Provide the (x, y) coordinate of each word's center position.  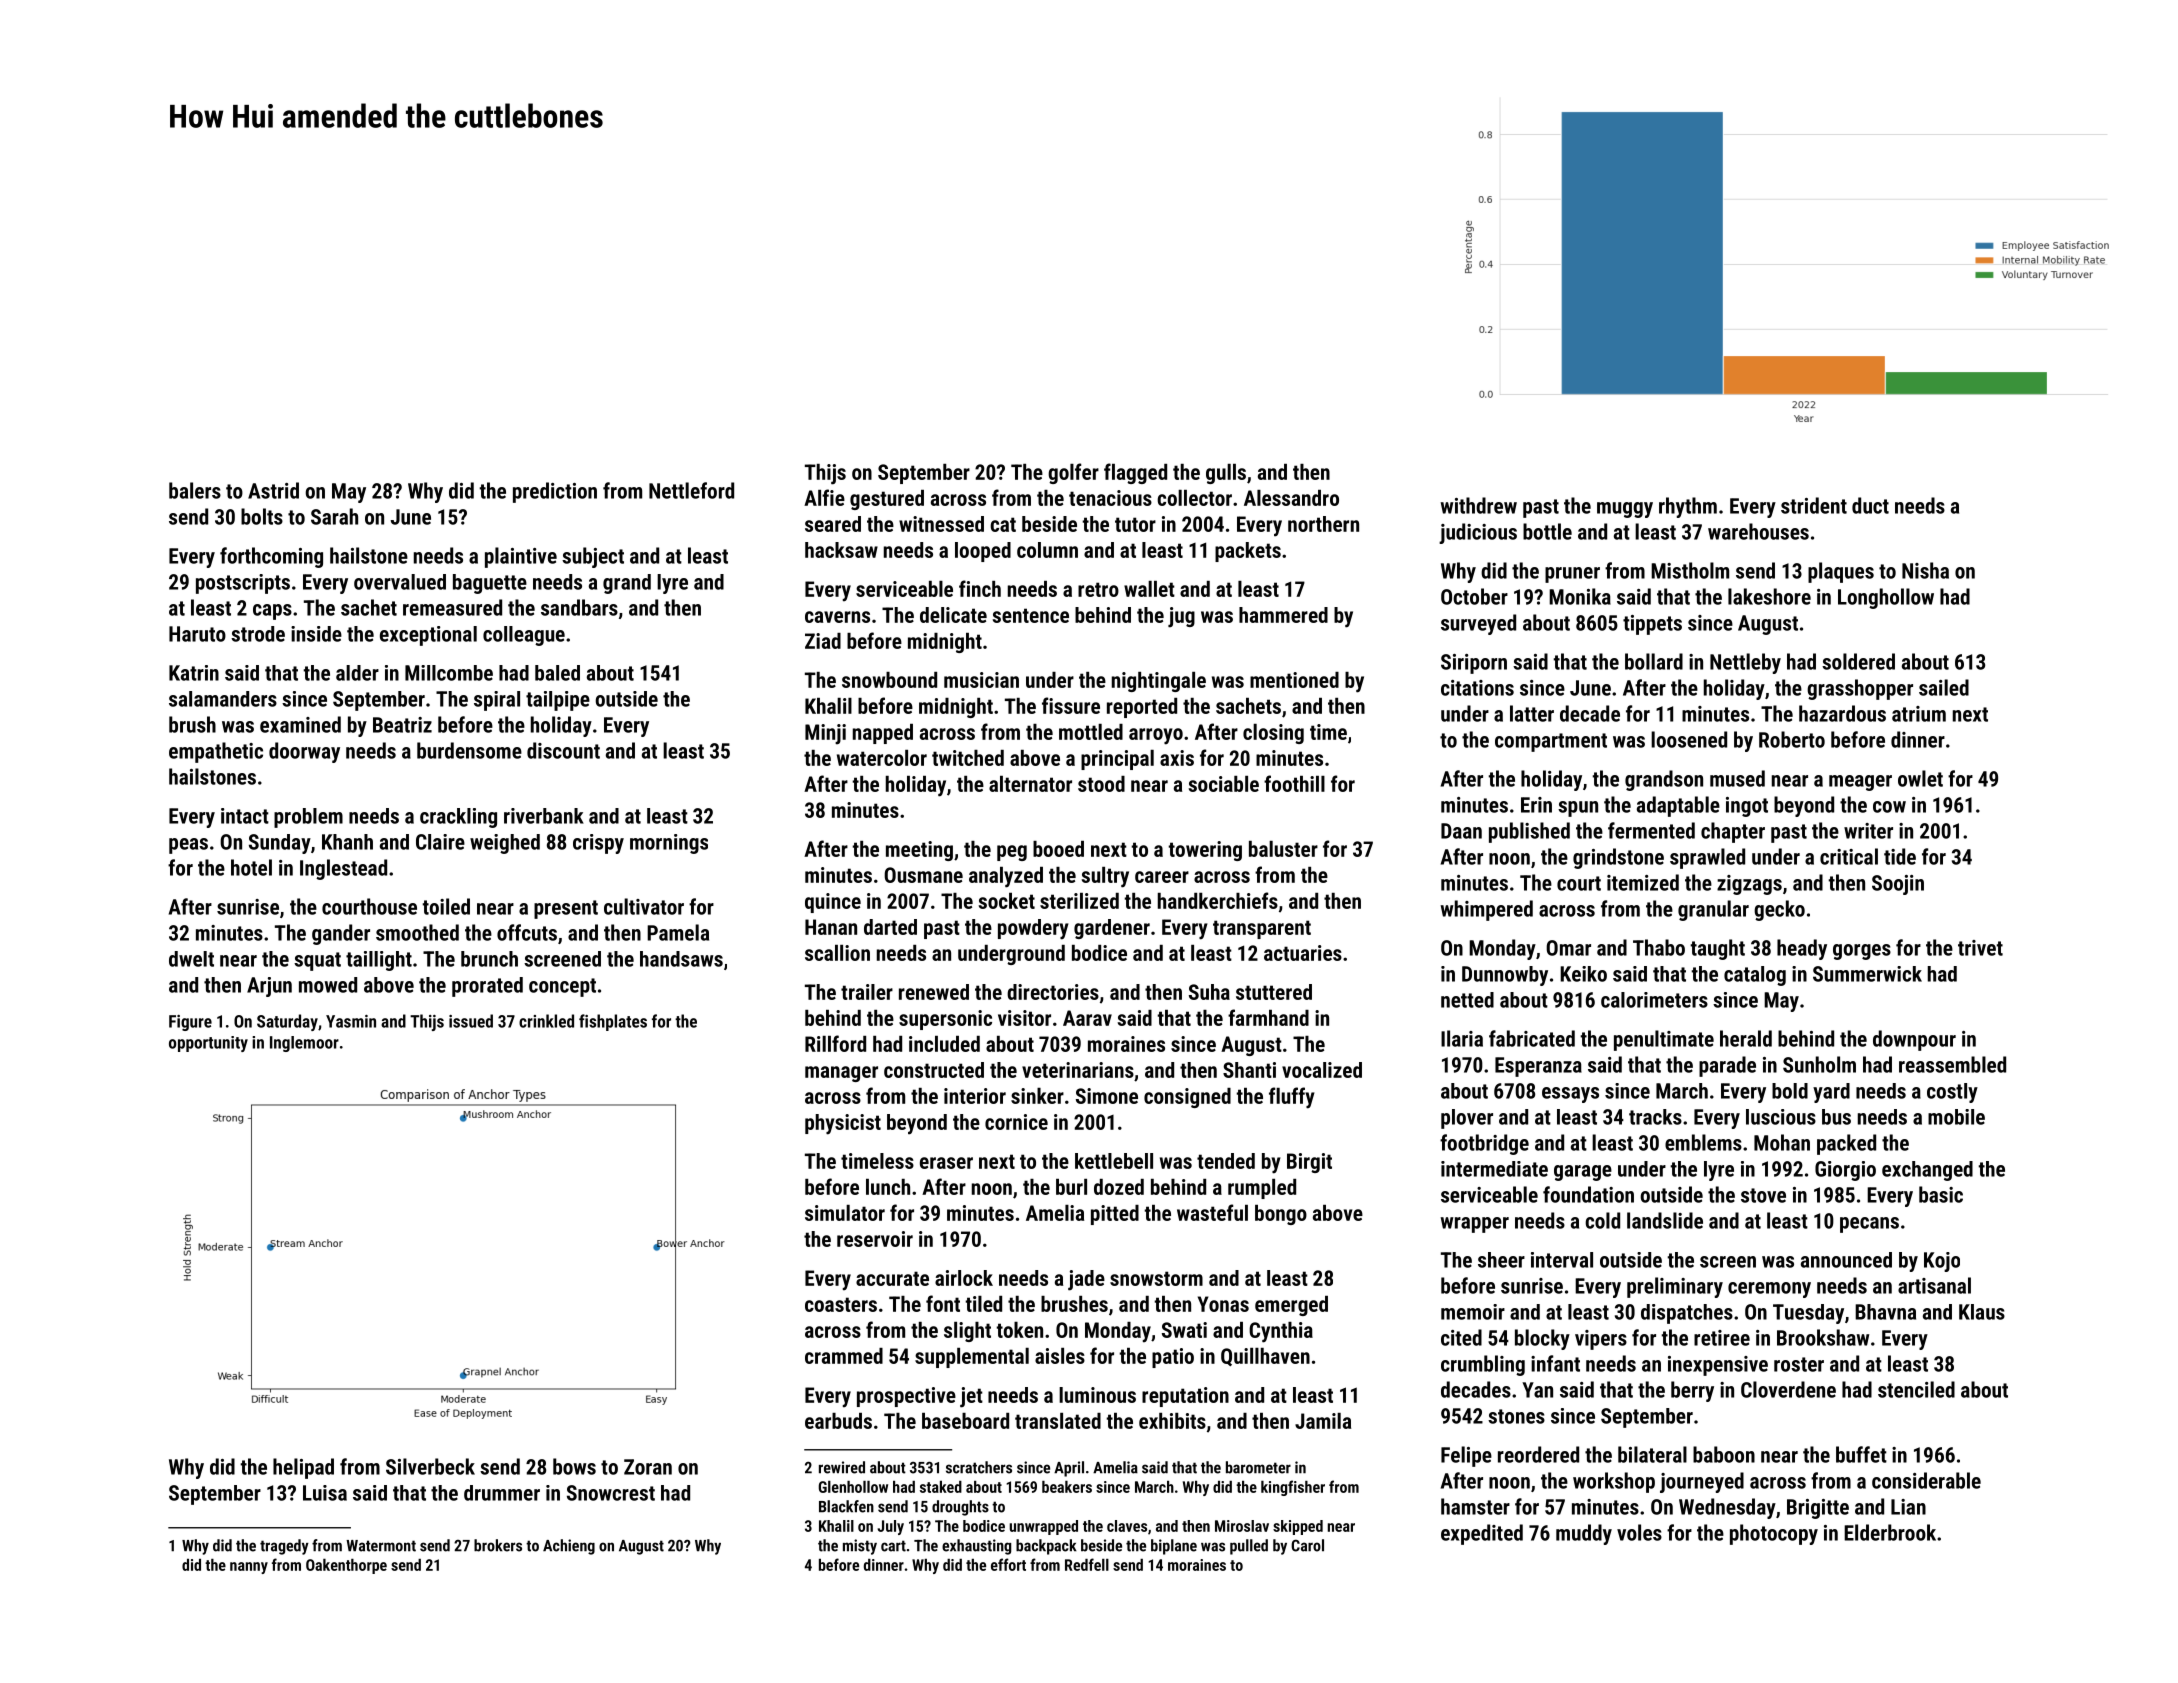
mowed (328, 985)
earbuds (838, 1421)
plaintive (521, 557)
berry (1692, 1391)
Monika (1580, 596)
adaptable (1678, 806)
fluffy (1292, 1098)
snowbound (889, 680)
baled (557, 673)
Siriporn (1474, 664)
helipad (303, 1468)
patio (1173, 1358)
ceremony (1769, 1290)
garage (1583, 1173)
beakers (1067, 1486)
